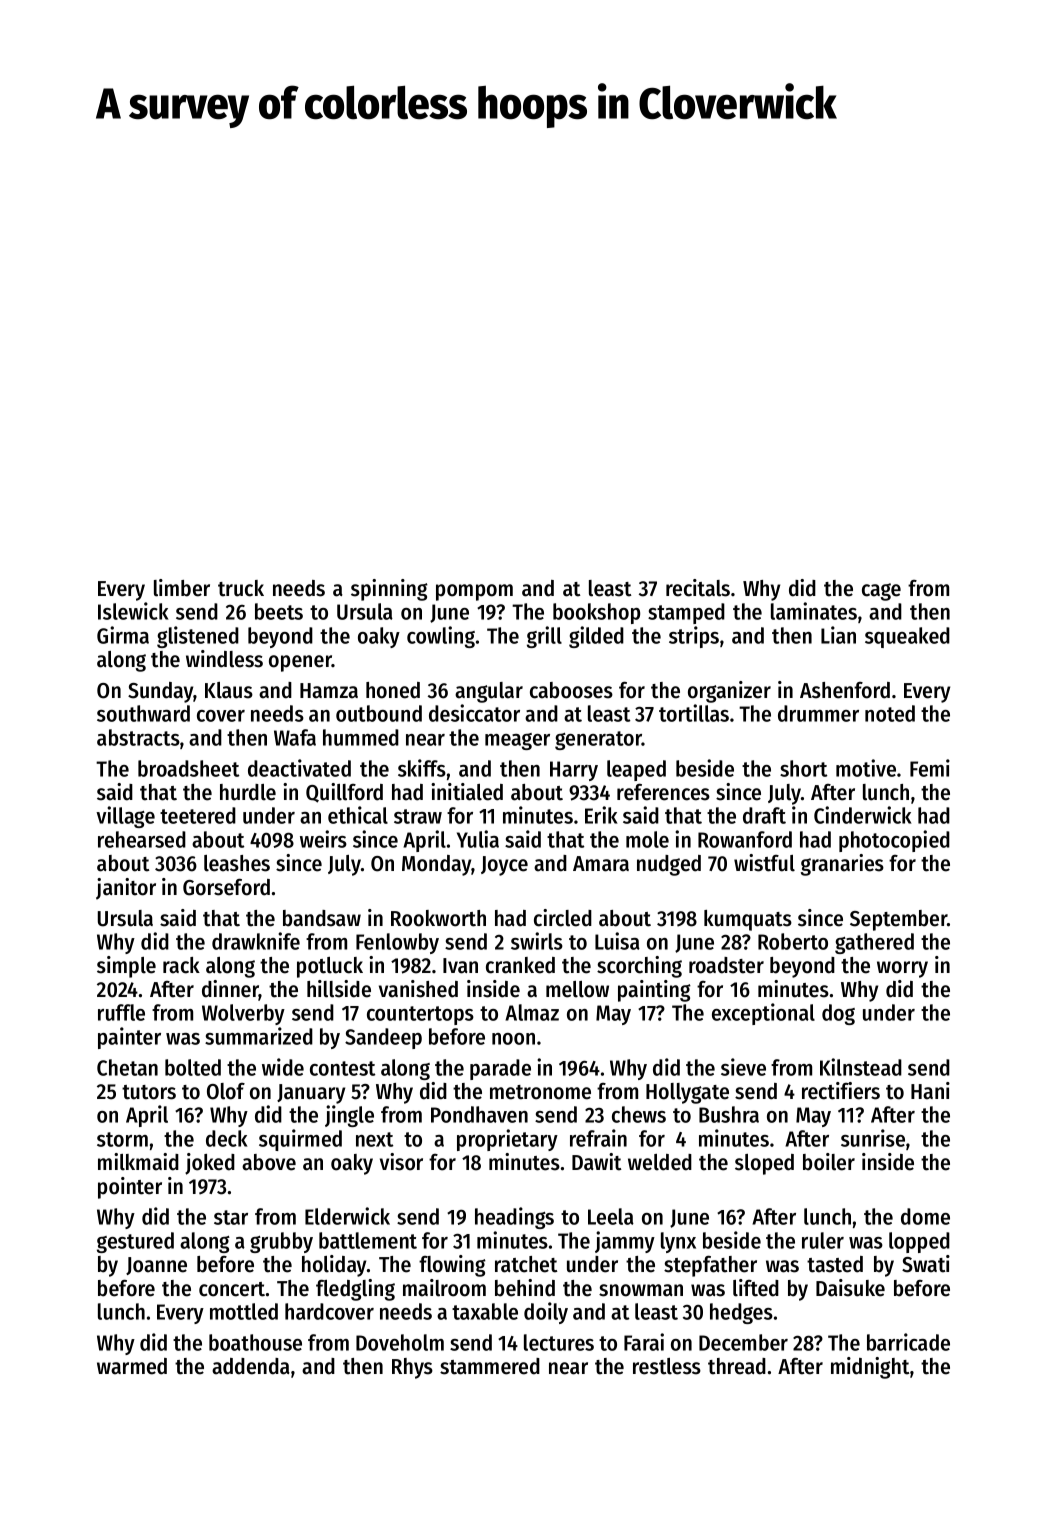  Describe the element at coordinates (412, 1368) in the screenshot. I see `Rhys` at that location.
